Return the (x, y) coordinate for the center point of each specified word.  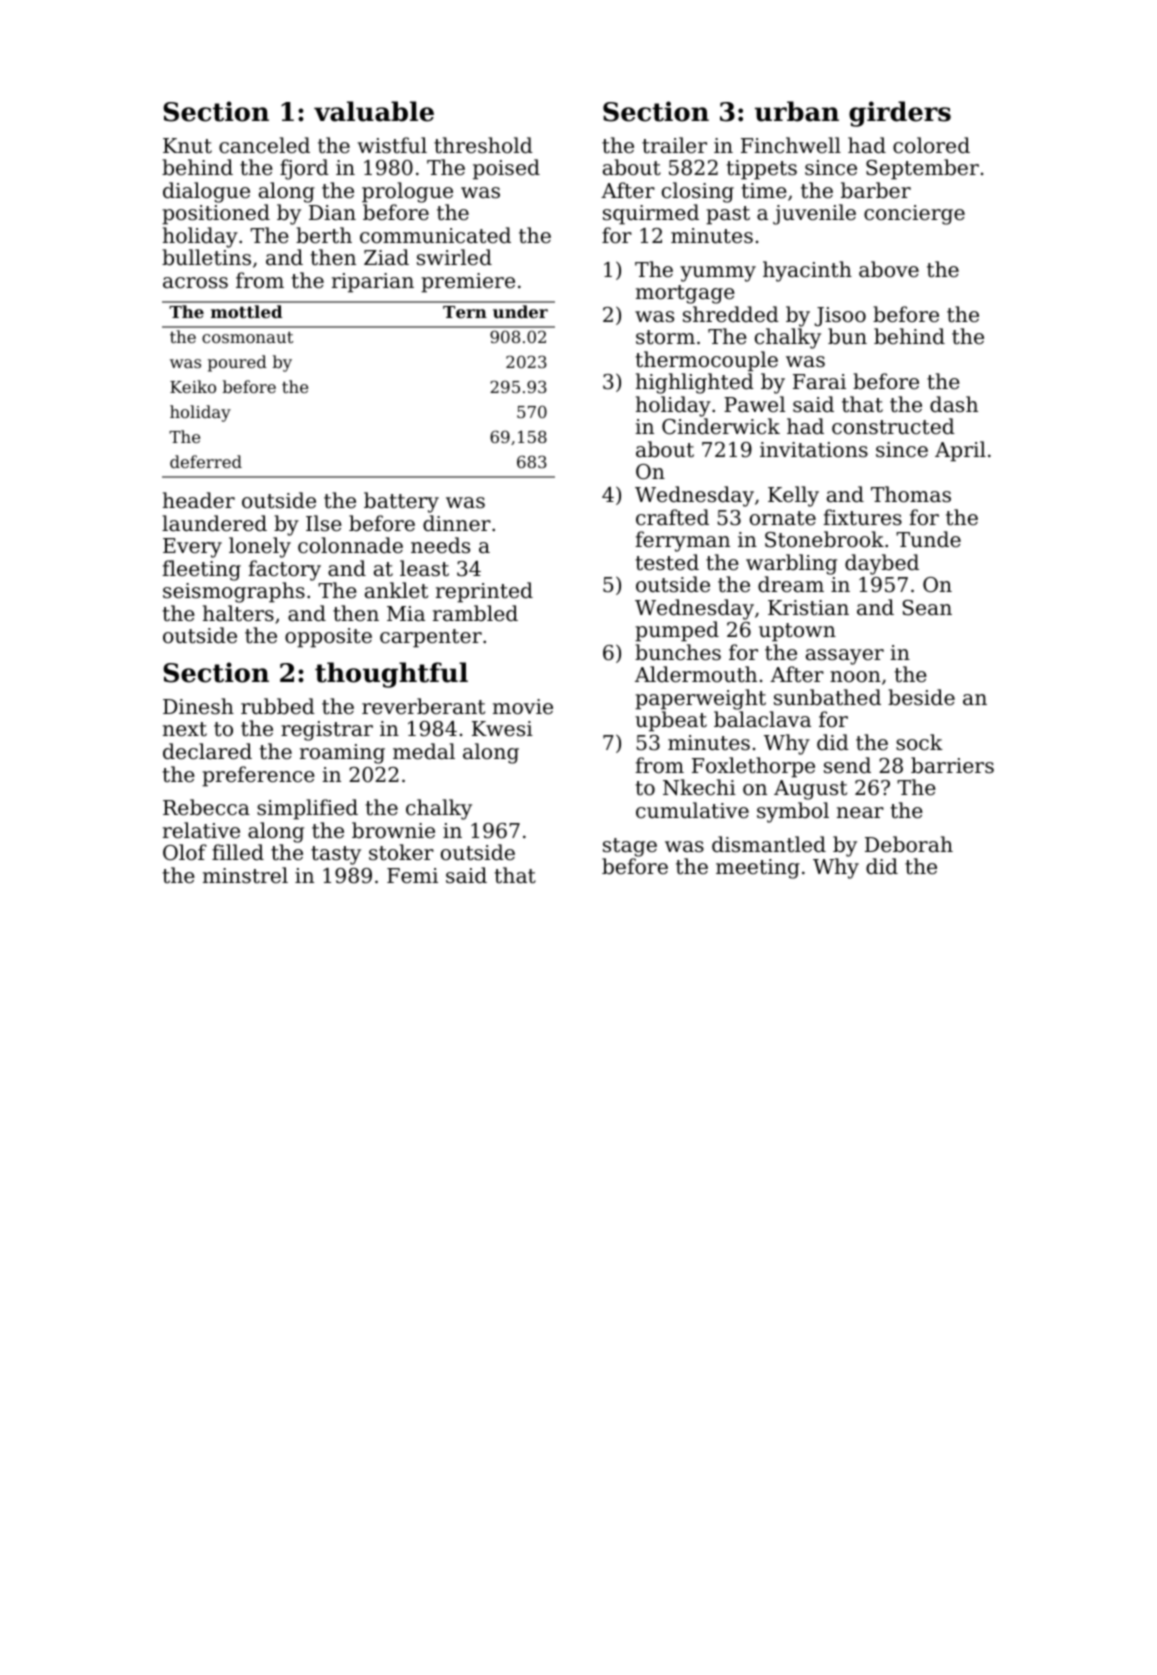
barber (876, 190)
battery (401, 502)
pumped (677, 631)
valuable (374, 111)
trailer (674, 145)
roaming (342, 754)
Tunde (928, 539)
